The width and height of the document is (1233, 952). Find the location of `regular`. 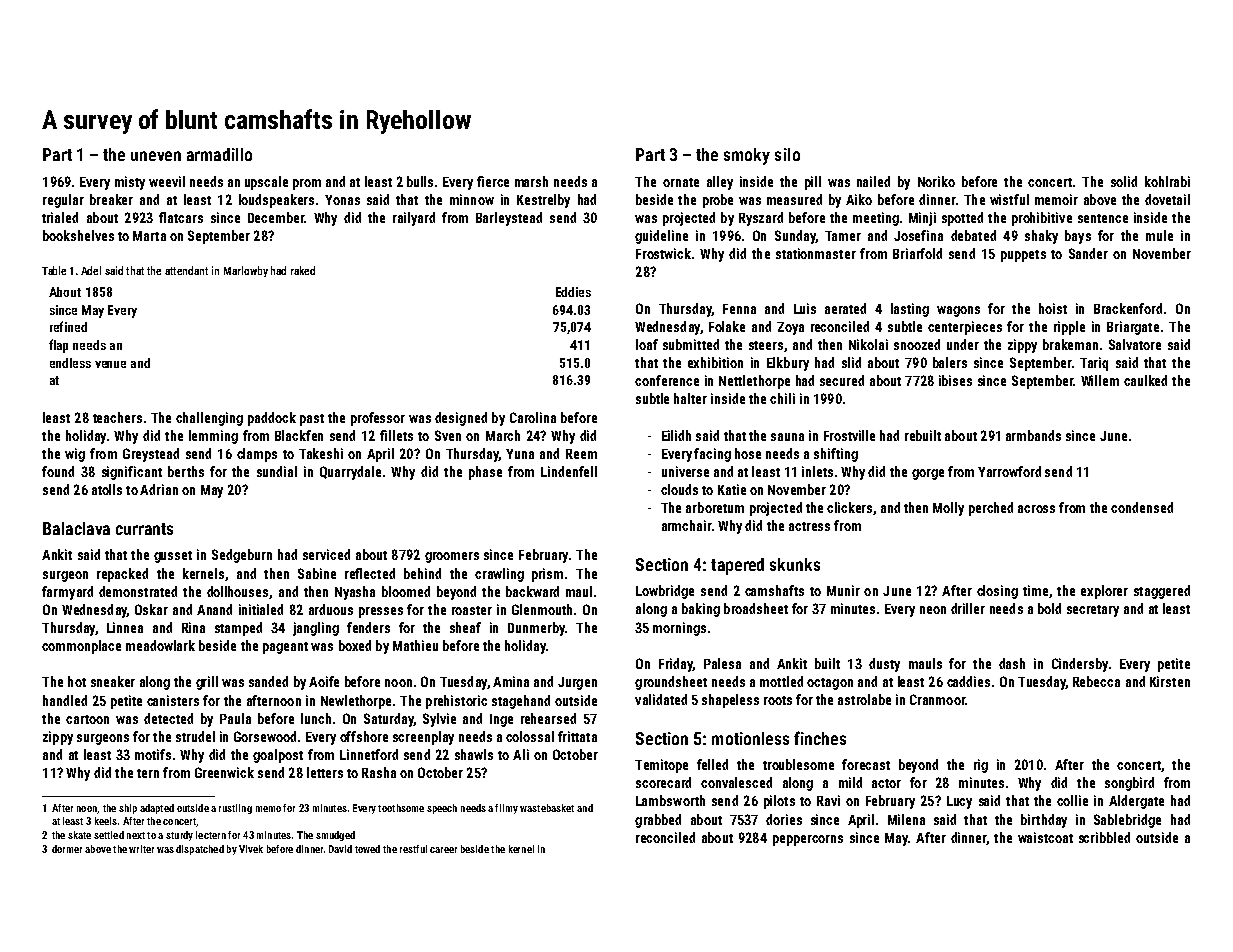

regular is located at coordinates (63, 201).
